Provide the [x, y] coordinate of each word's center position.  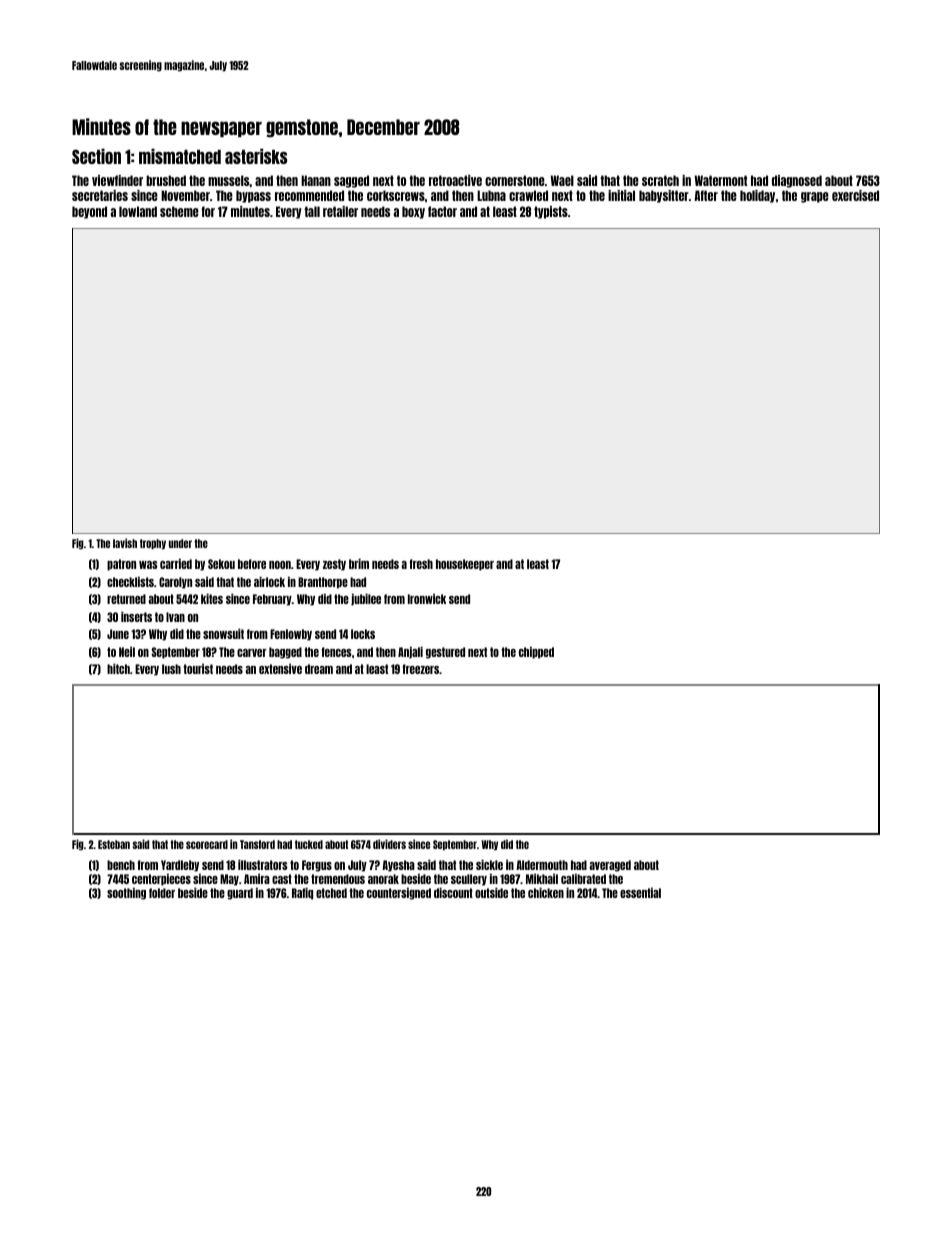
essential [640, 892]
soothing [126, 893]
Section [96, 156]
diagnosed [797, 181]
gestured [445, 653]
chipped [536, 652]
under [180, 543]
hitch [118, 668]
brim [359, 563]
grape [815, 197]
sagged [351, 181]
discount [453, 892]
